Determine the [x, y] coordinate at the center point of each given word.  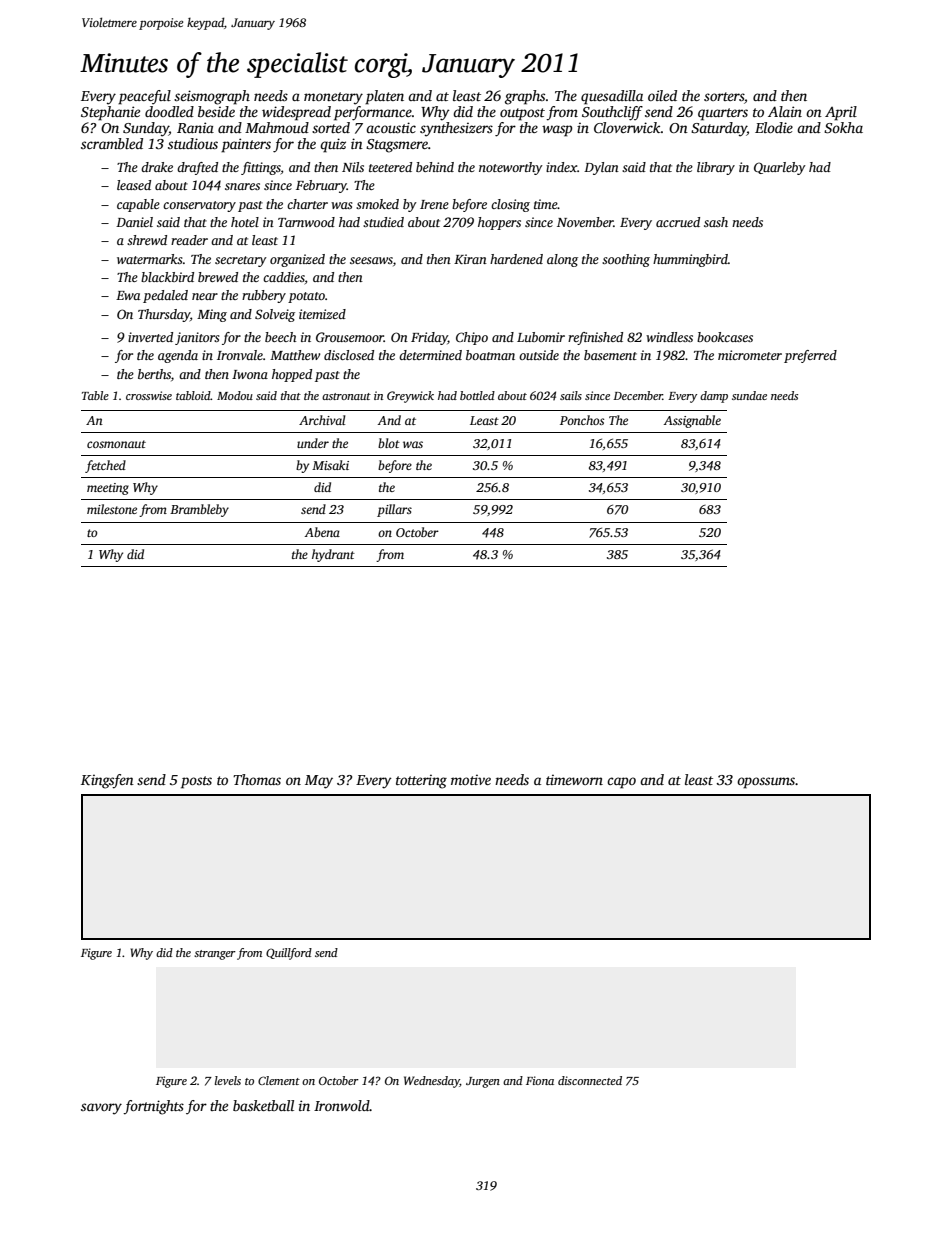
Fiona [540, 1080]
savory [101, 1109]
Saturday [719, 129]
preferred [810, 356]
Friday [429, 338]
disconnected [590, 1080]
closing [510, 205]
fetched [105, 466]
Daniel [134, 222]
